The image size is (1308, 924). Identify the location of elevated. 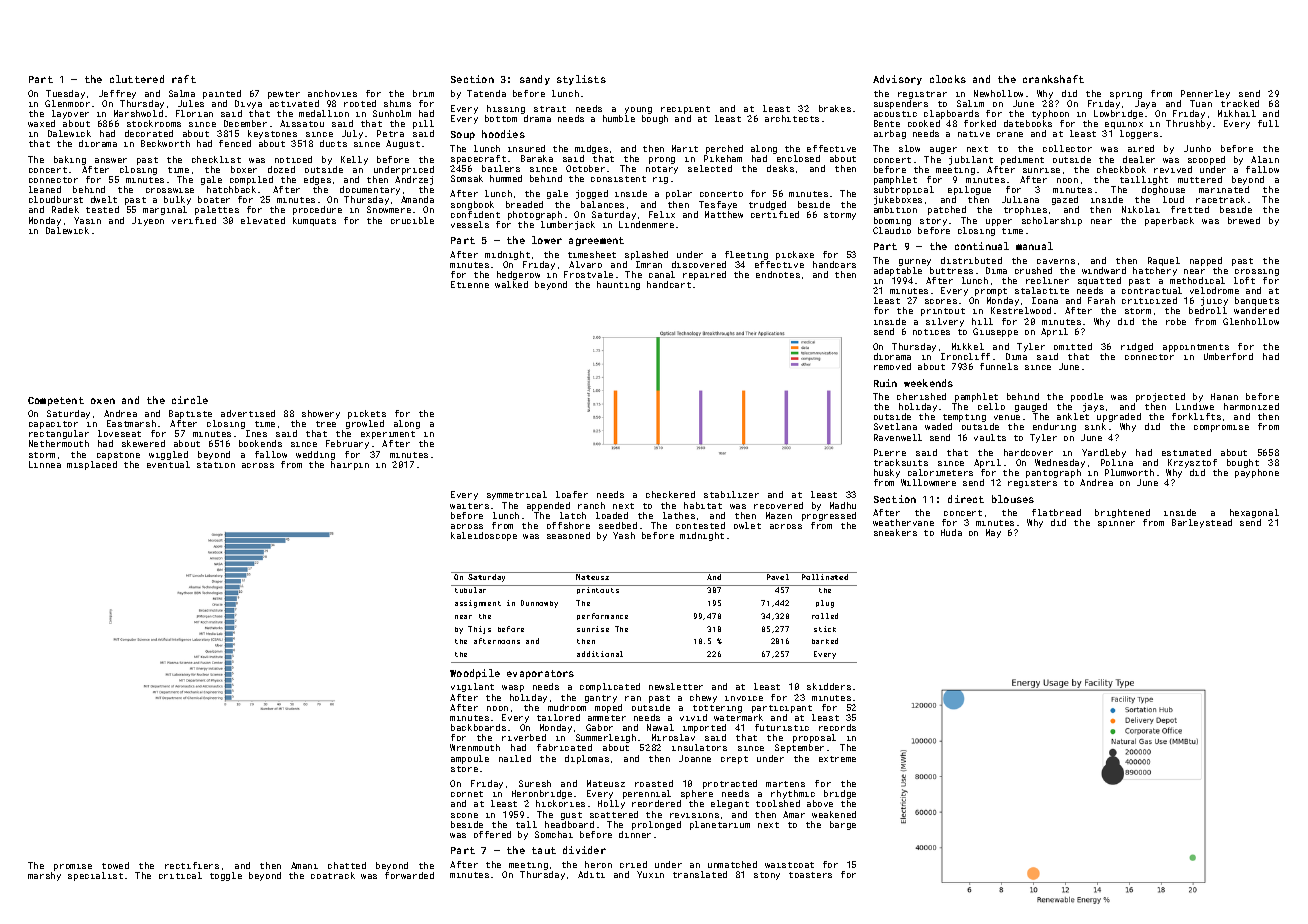
(263, 220).
